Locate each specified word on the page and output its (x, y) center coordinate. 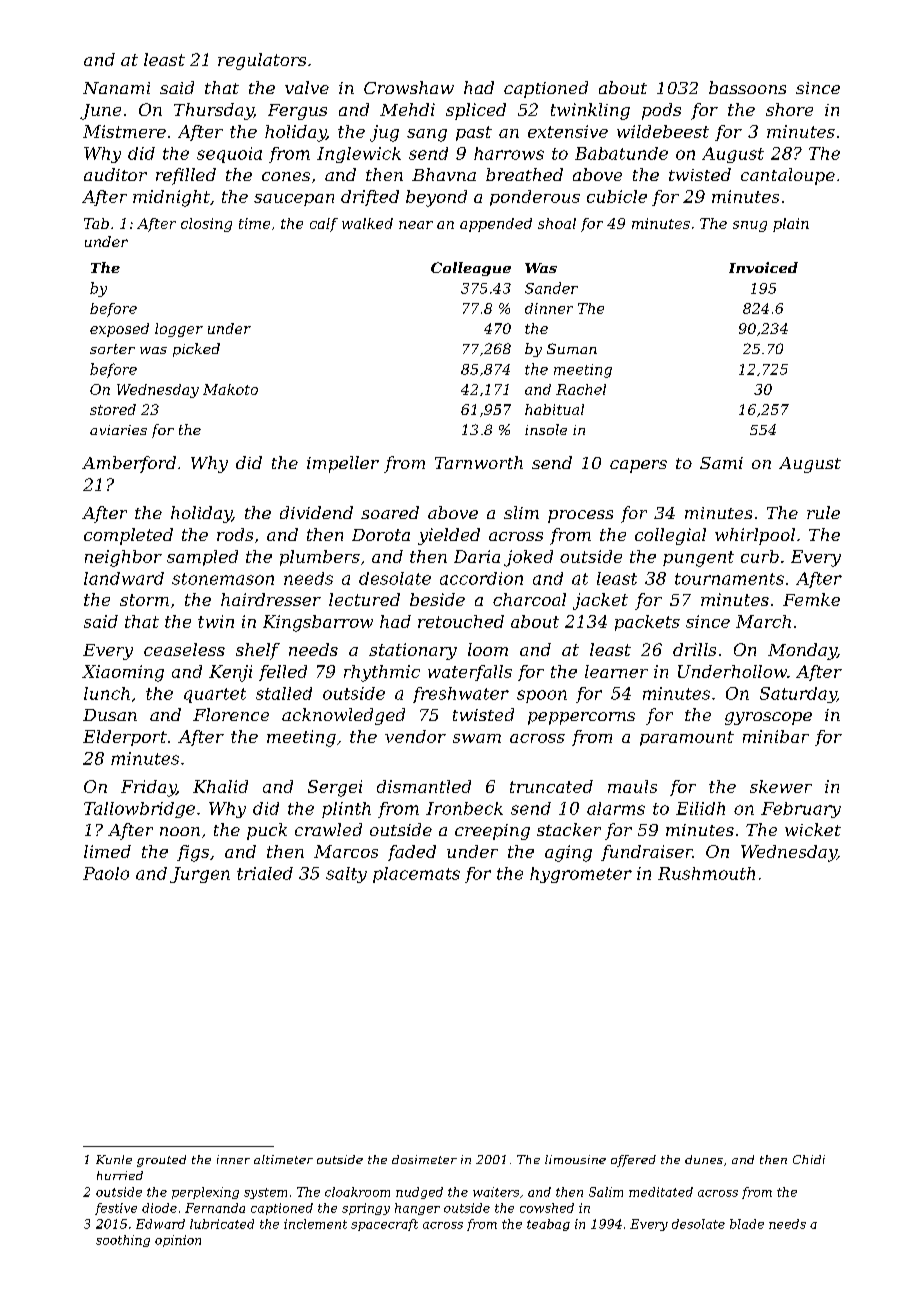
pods (661, 111)
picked (196, 350)
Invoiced (763, 267)
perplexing (205, 1193)
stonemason (223, 579)
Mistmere (124, 131)
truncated (551, 786)
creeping (492, 832)
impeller (343, 464)
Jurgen (200, 875)
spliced (476, 111)
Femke (811, 599)
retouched (461, 621)
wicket (813, 829)
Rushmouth (706, 873)
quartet (215, 695)
